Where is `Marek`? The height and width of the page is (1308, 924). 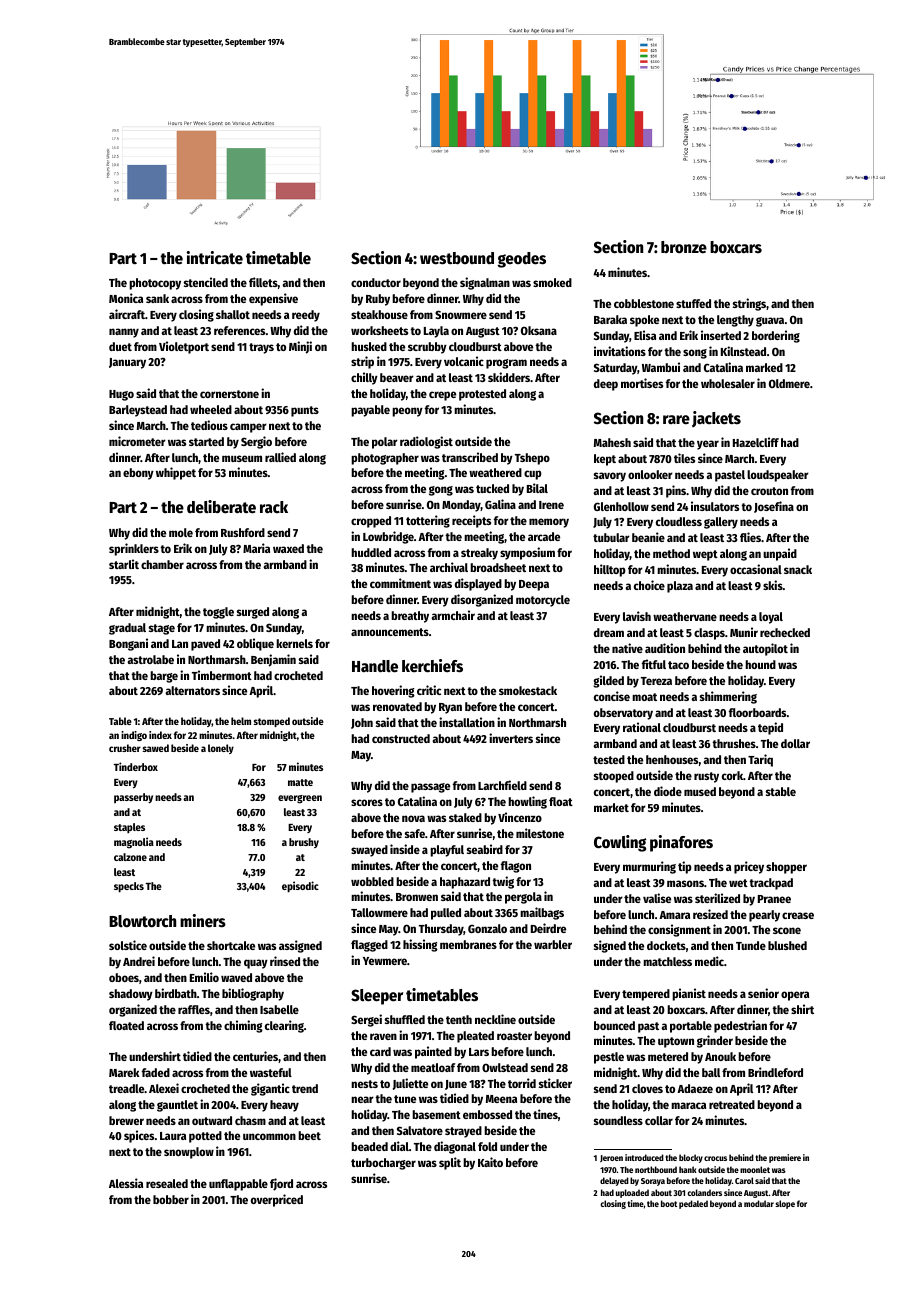 Marek is located at coordinates (124, 1072).
